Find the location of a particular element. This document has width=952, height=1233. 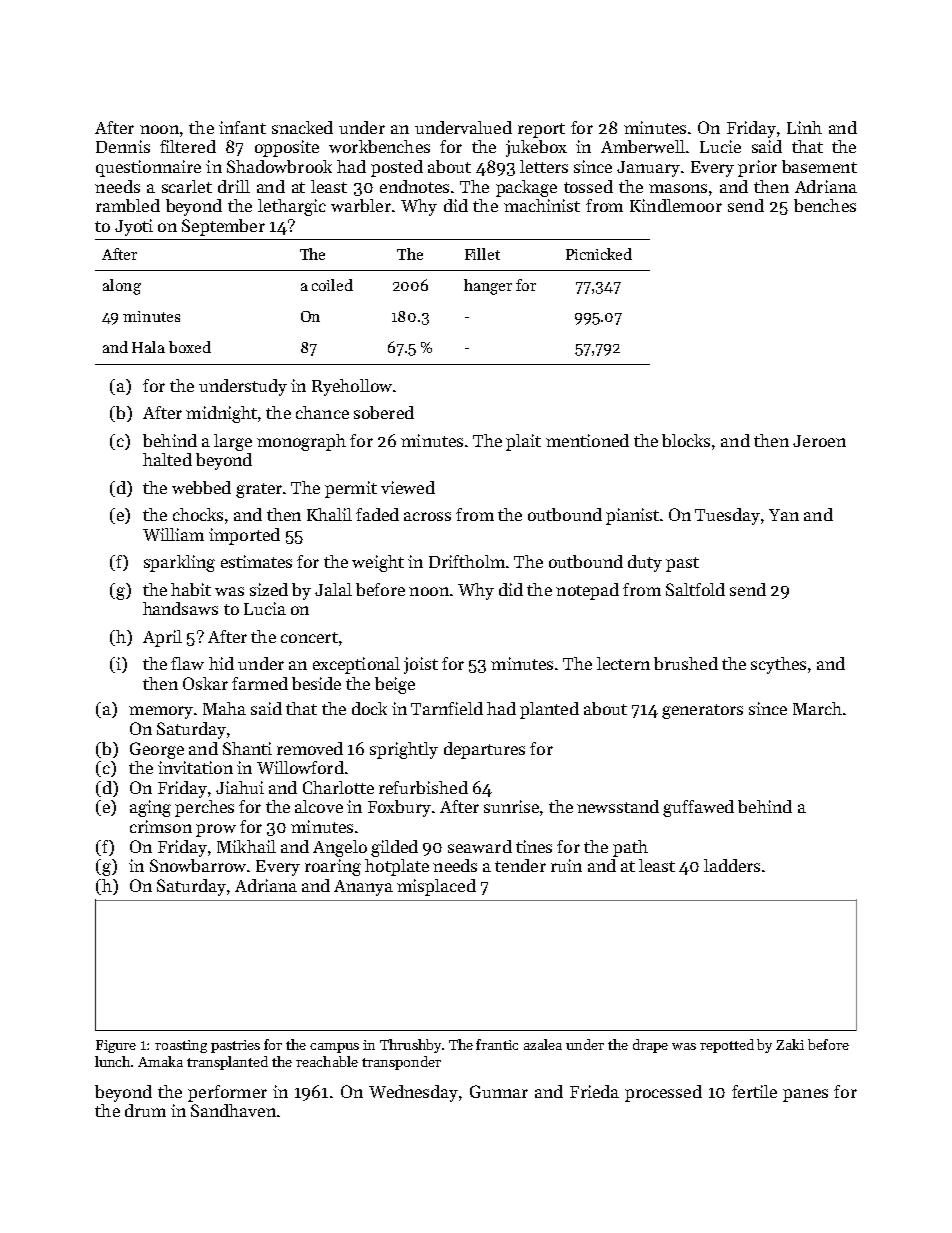

infant is located at coordinates (242, 127).
